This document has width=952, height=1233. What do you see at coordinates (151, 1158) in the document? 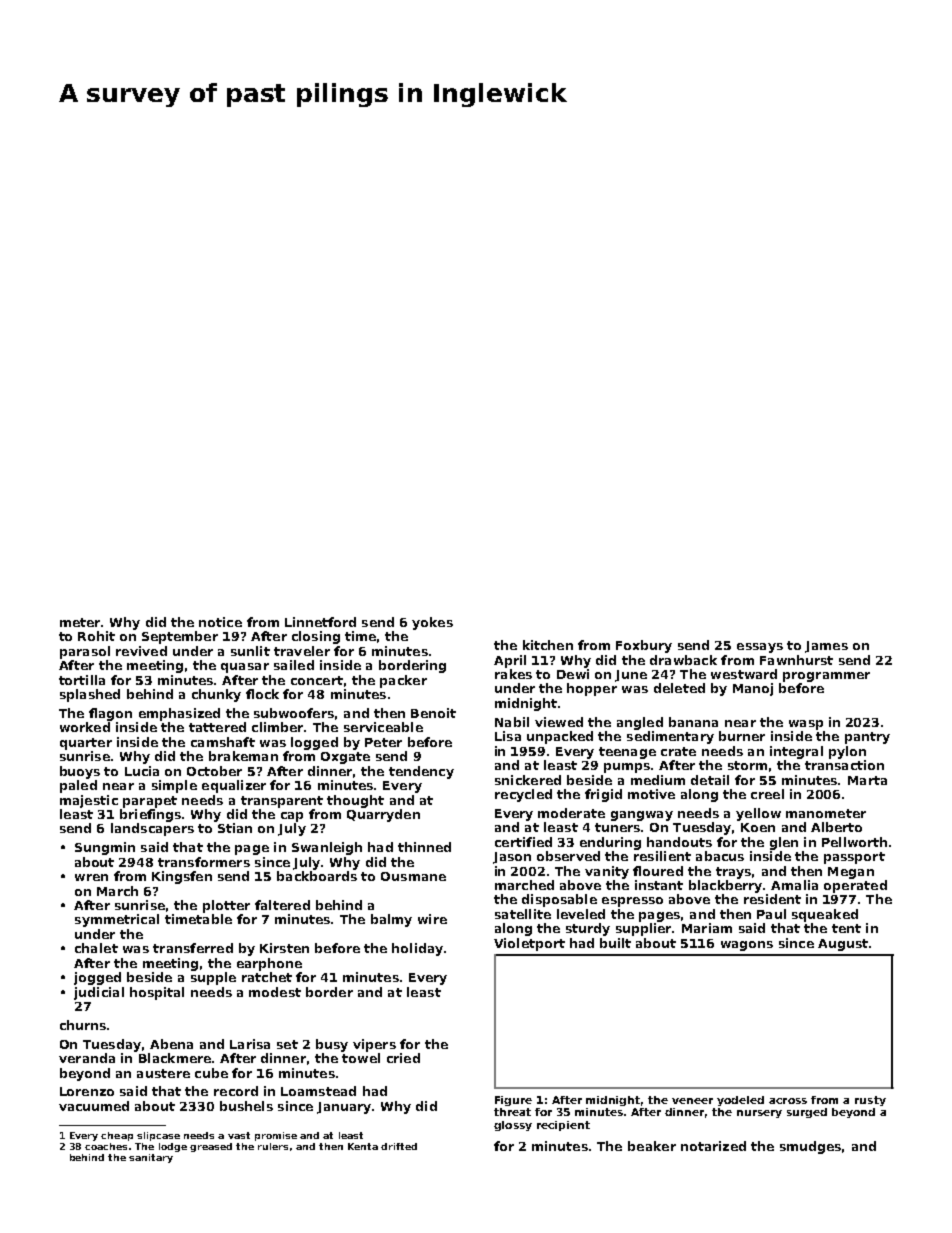
I see `sanitary` at bounding box center [151, 1158].
